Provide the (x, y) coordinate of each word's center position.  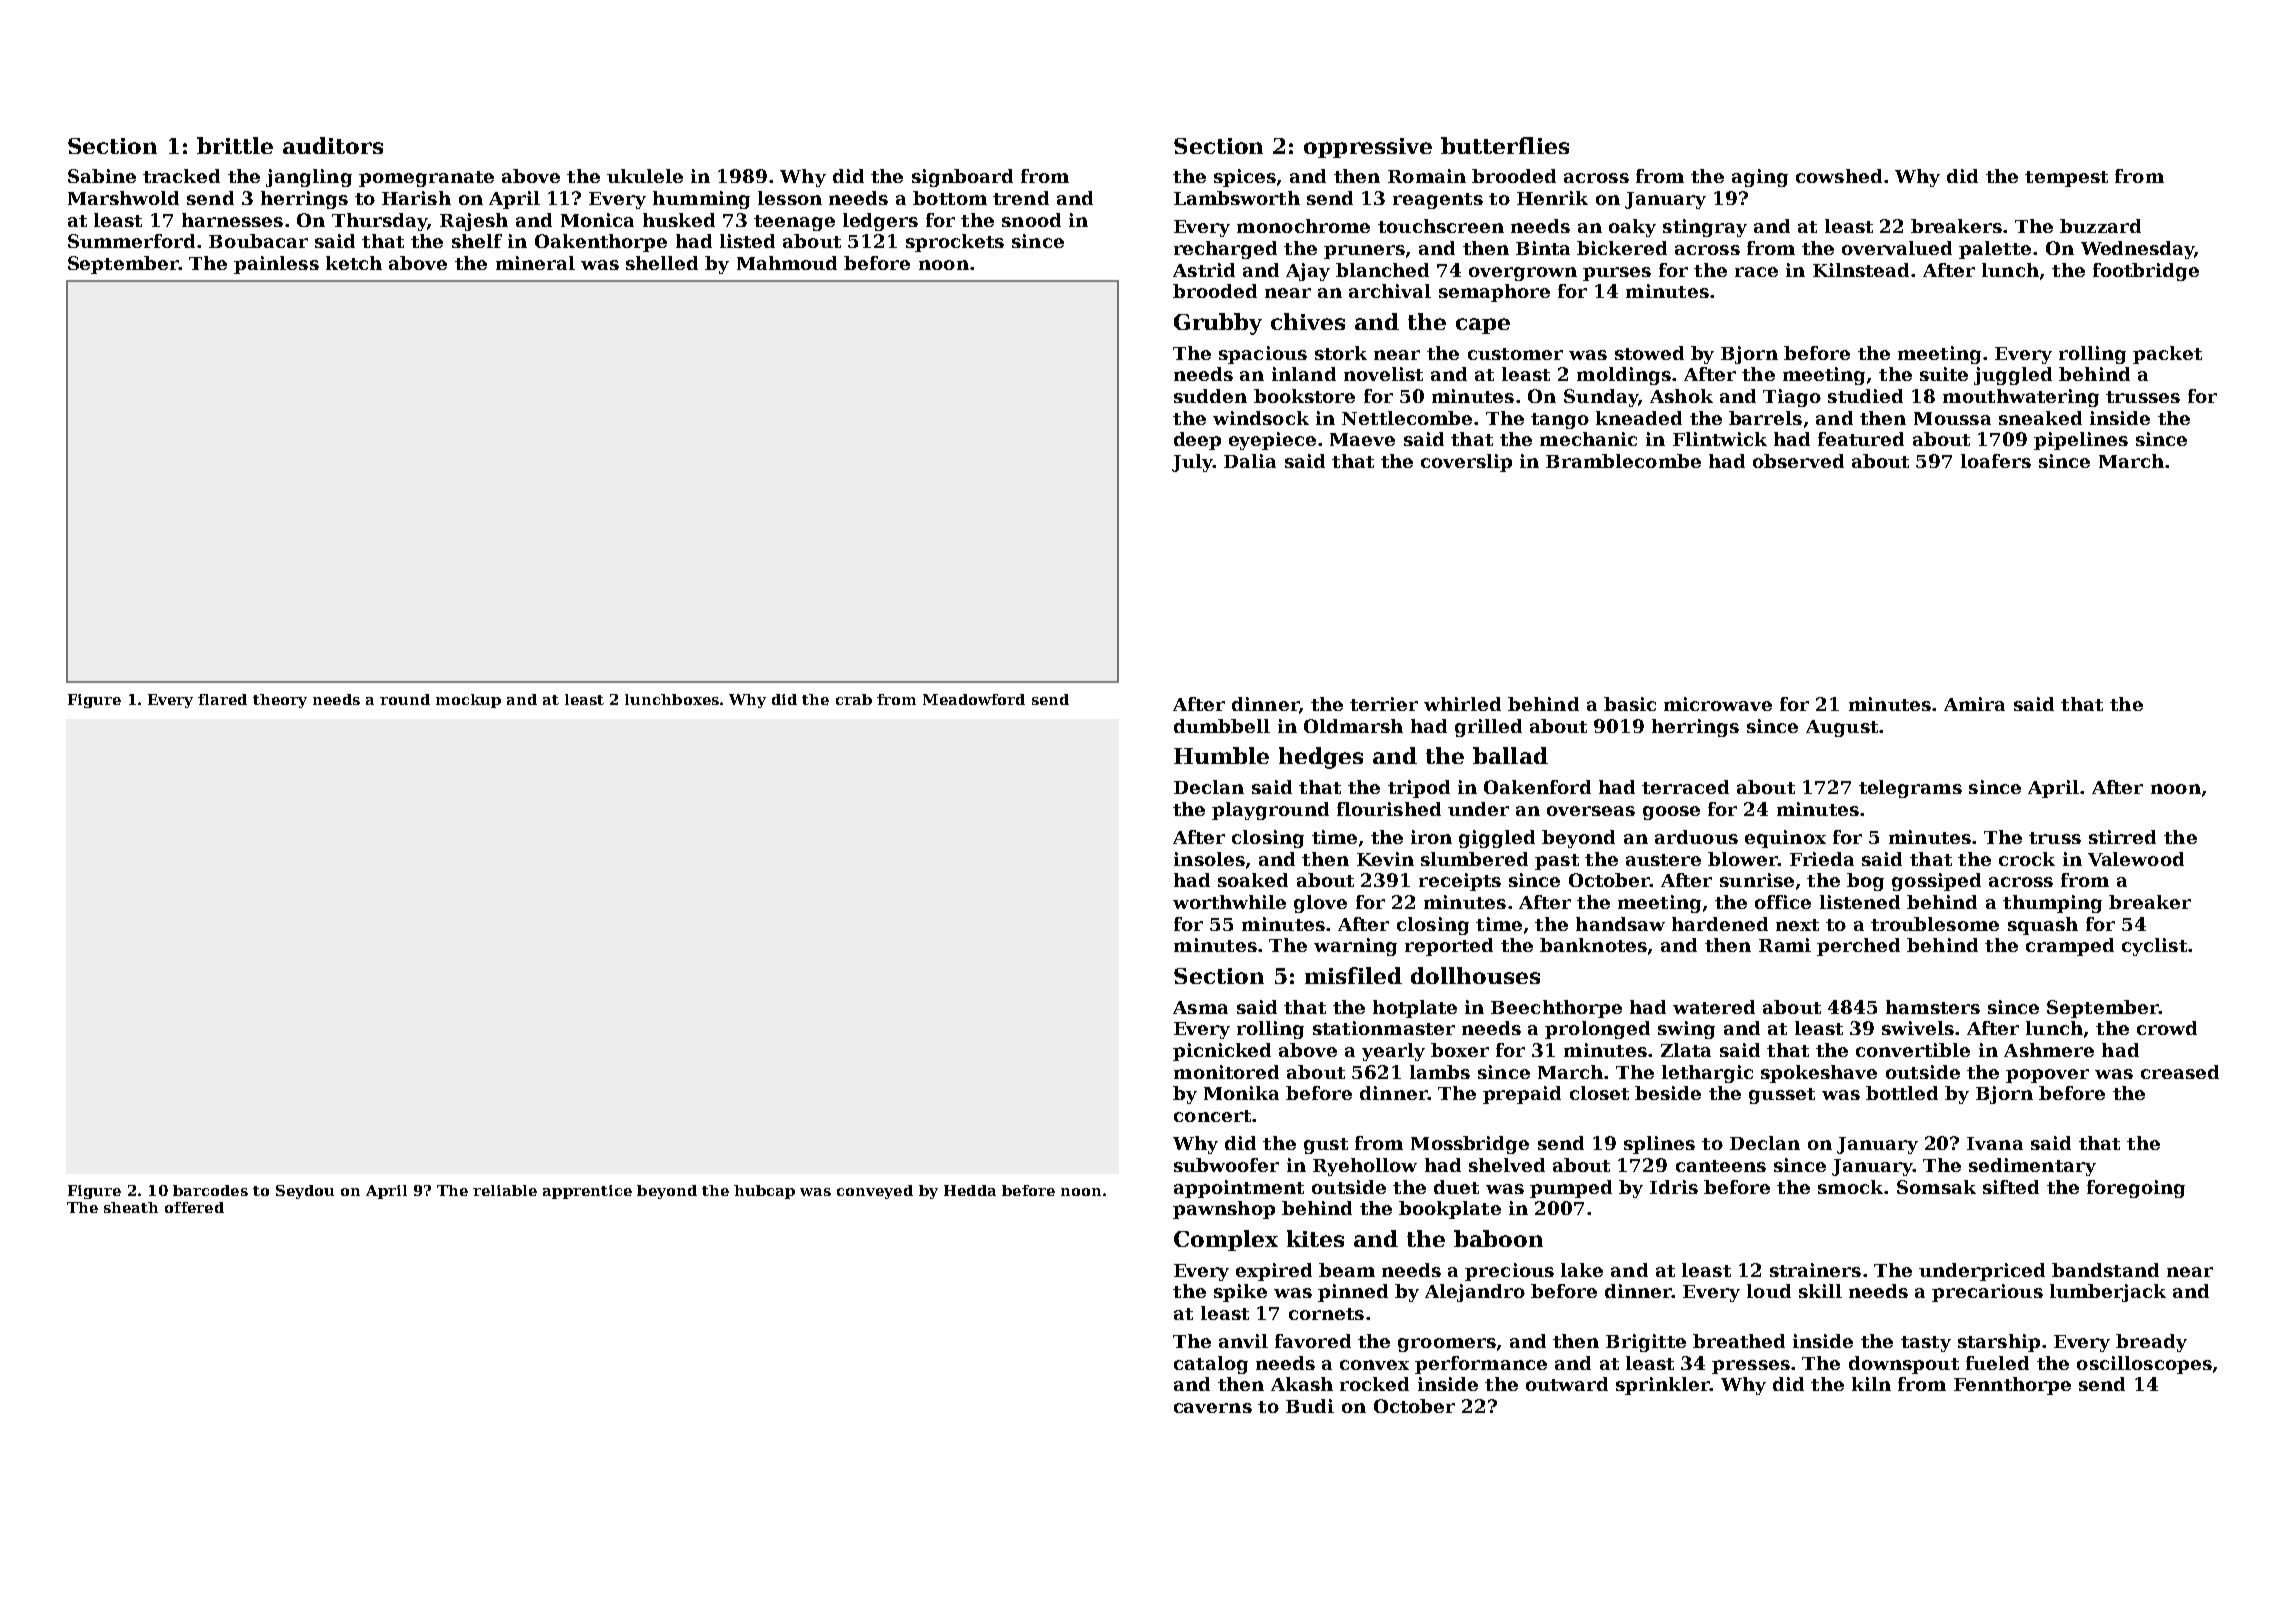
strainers (1815, 1270)
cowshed (1839, 176)
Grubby (1218, 324)
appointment (1239, 1189)
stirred (2122, 837)
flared (222, 699)
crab (854, 699)
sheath (131, 1207)
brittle (235, 145)
